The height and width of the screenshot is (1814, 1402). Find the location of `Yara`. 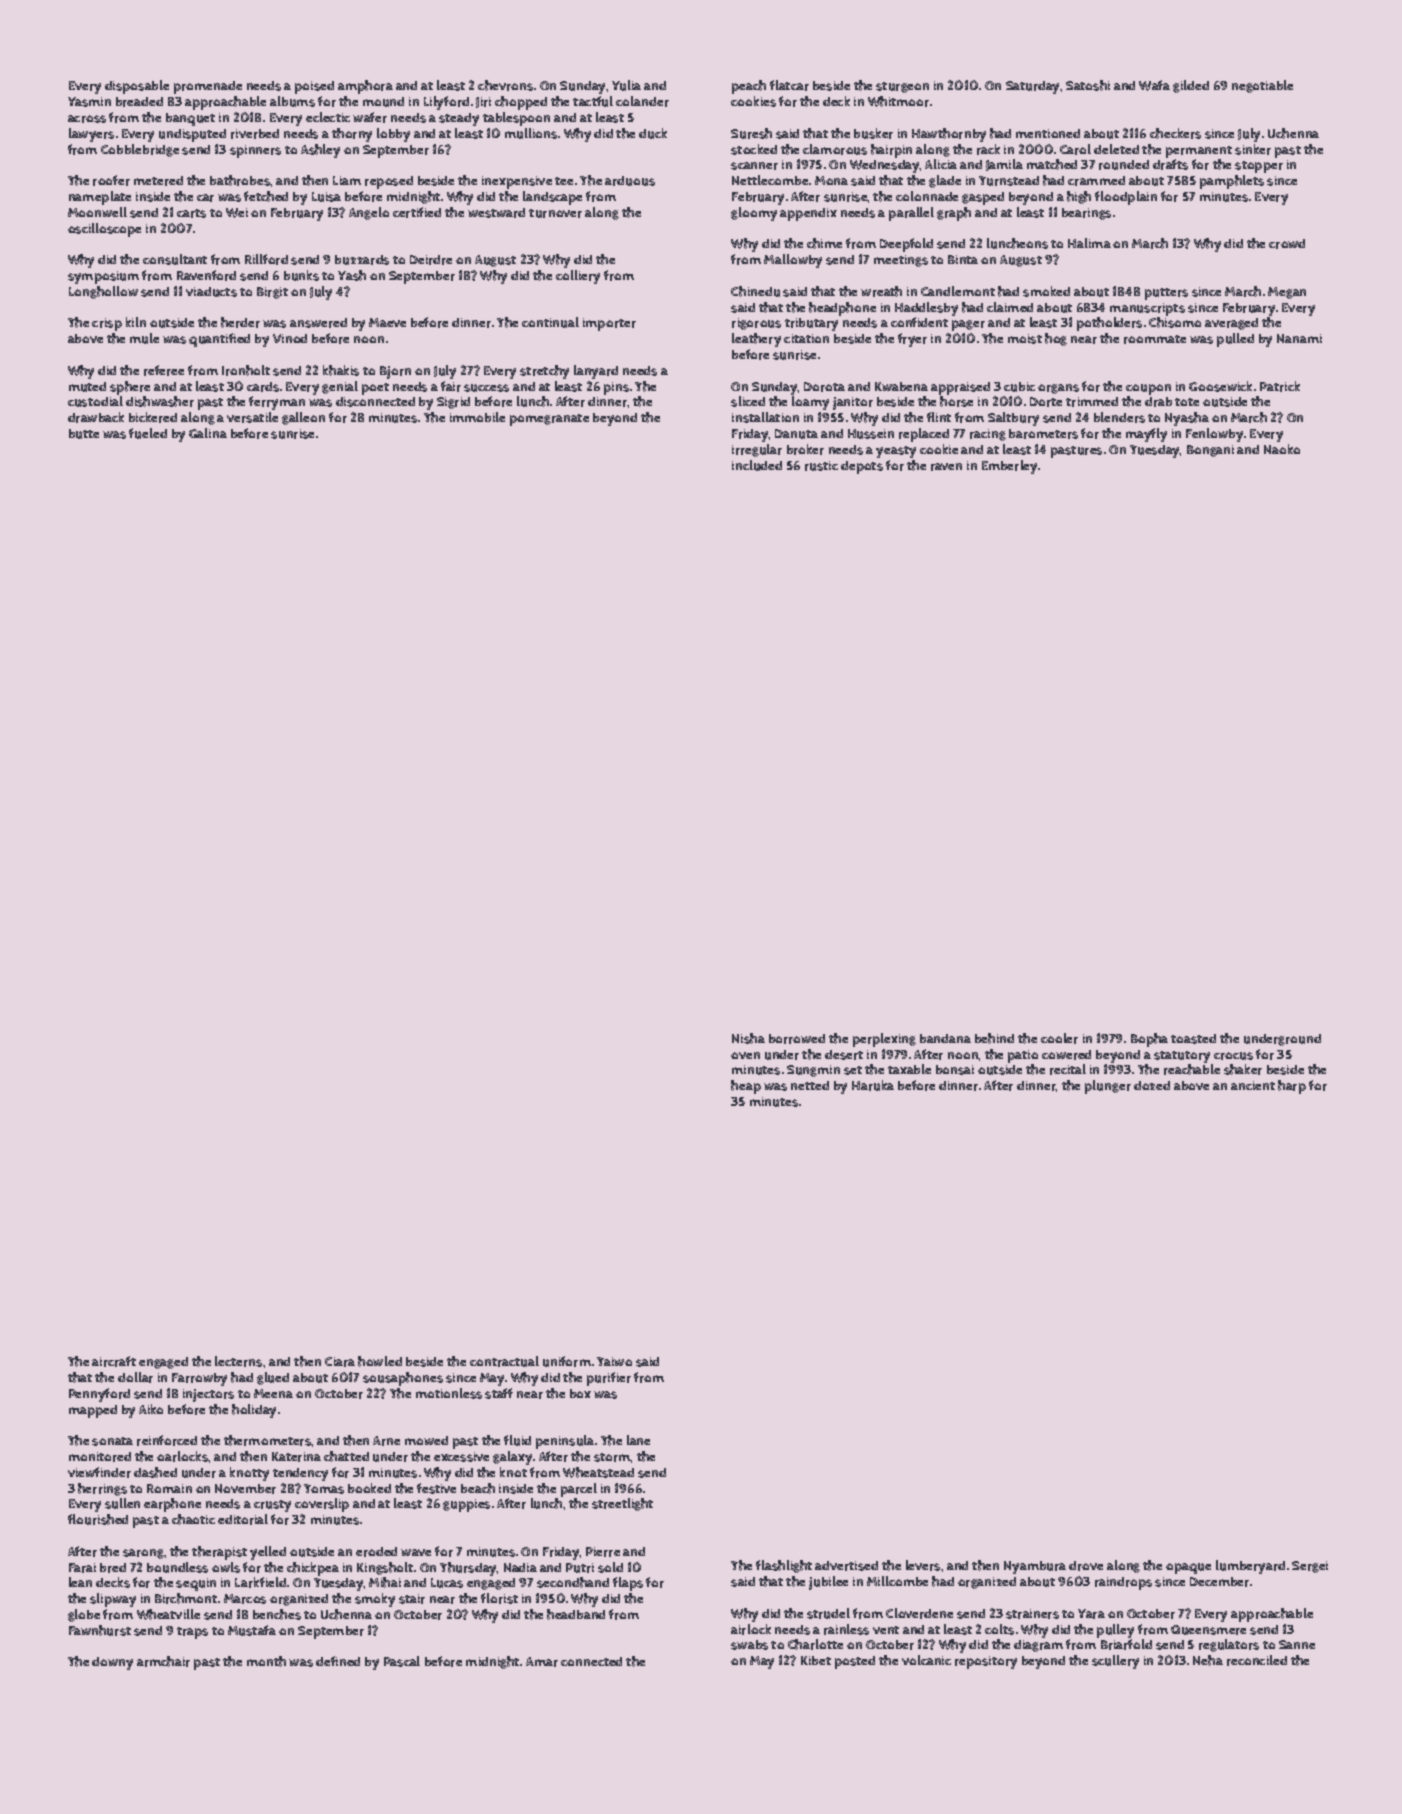

Yara is located at coordinates (1091, 1614).
